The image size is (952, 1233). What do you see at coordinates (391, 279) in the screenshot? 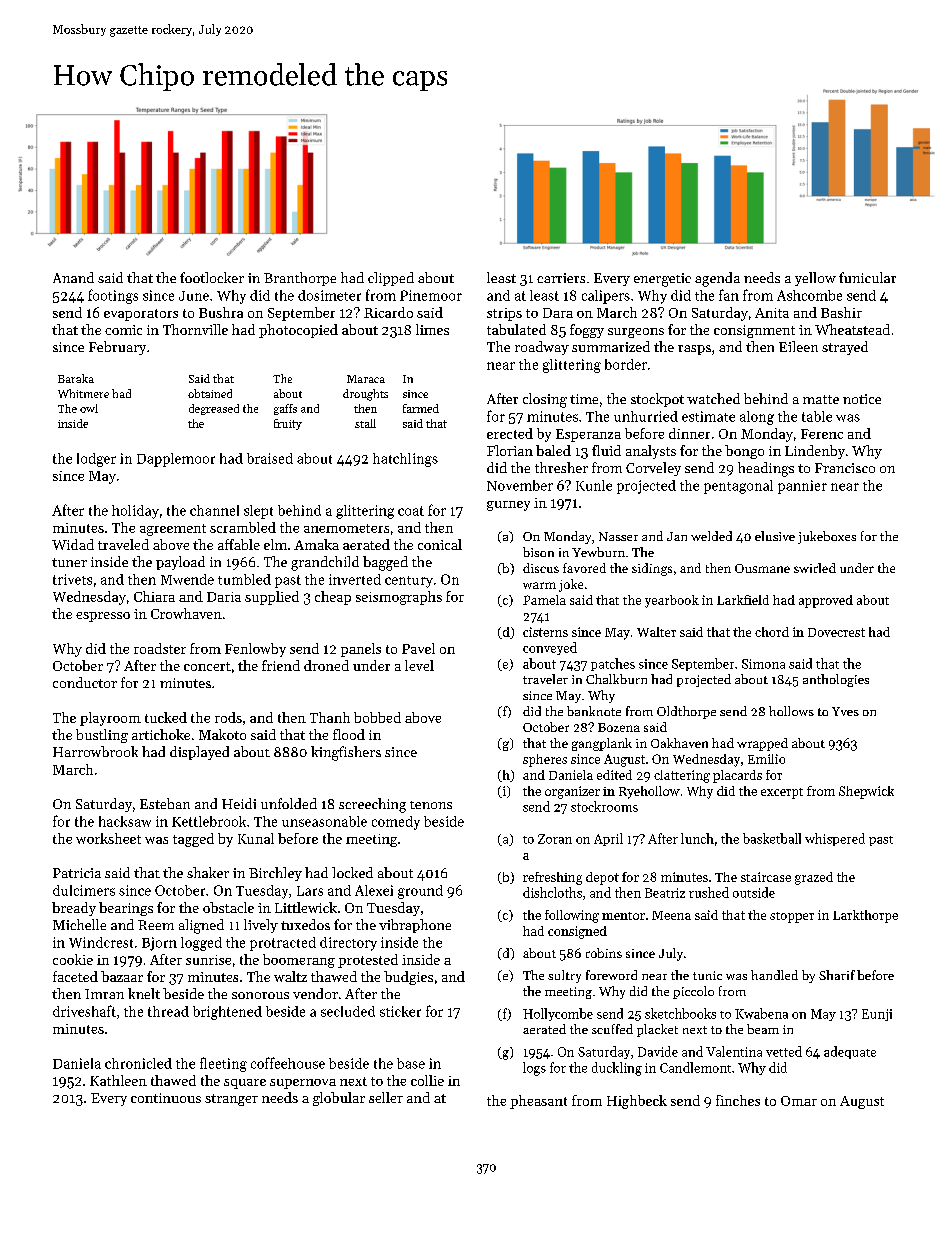
I see `clipped` at bounding box center [391, 279].
